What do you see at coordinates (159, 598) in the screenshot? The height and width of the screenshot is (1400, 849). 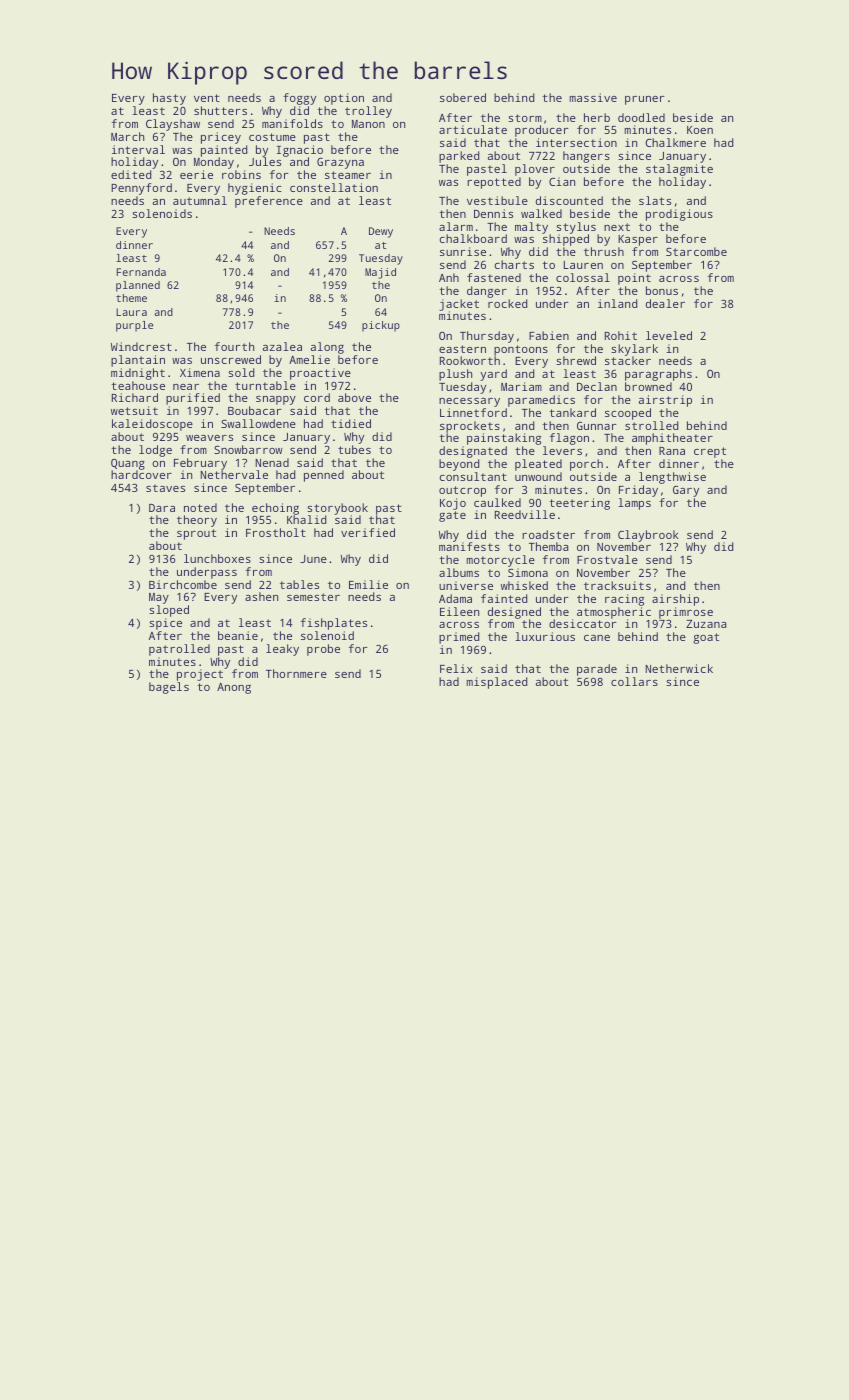 I see `May` at bounding box center [159, 598].
